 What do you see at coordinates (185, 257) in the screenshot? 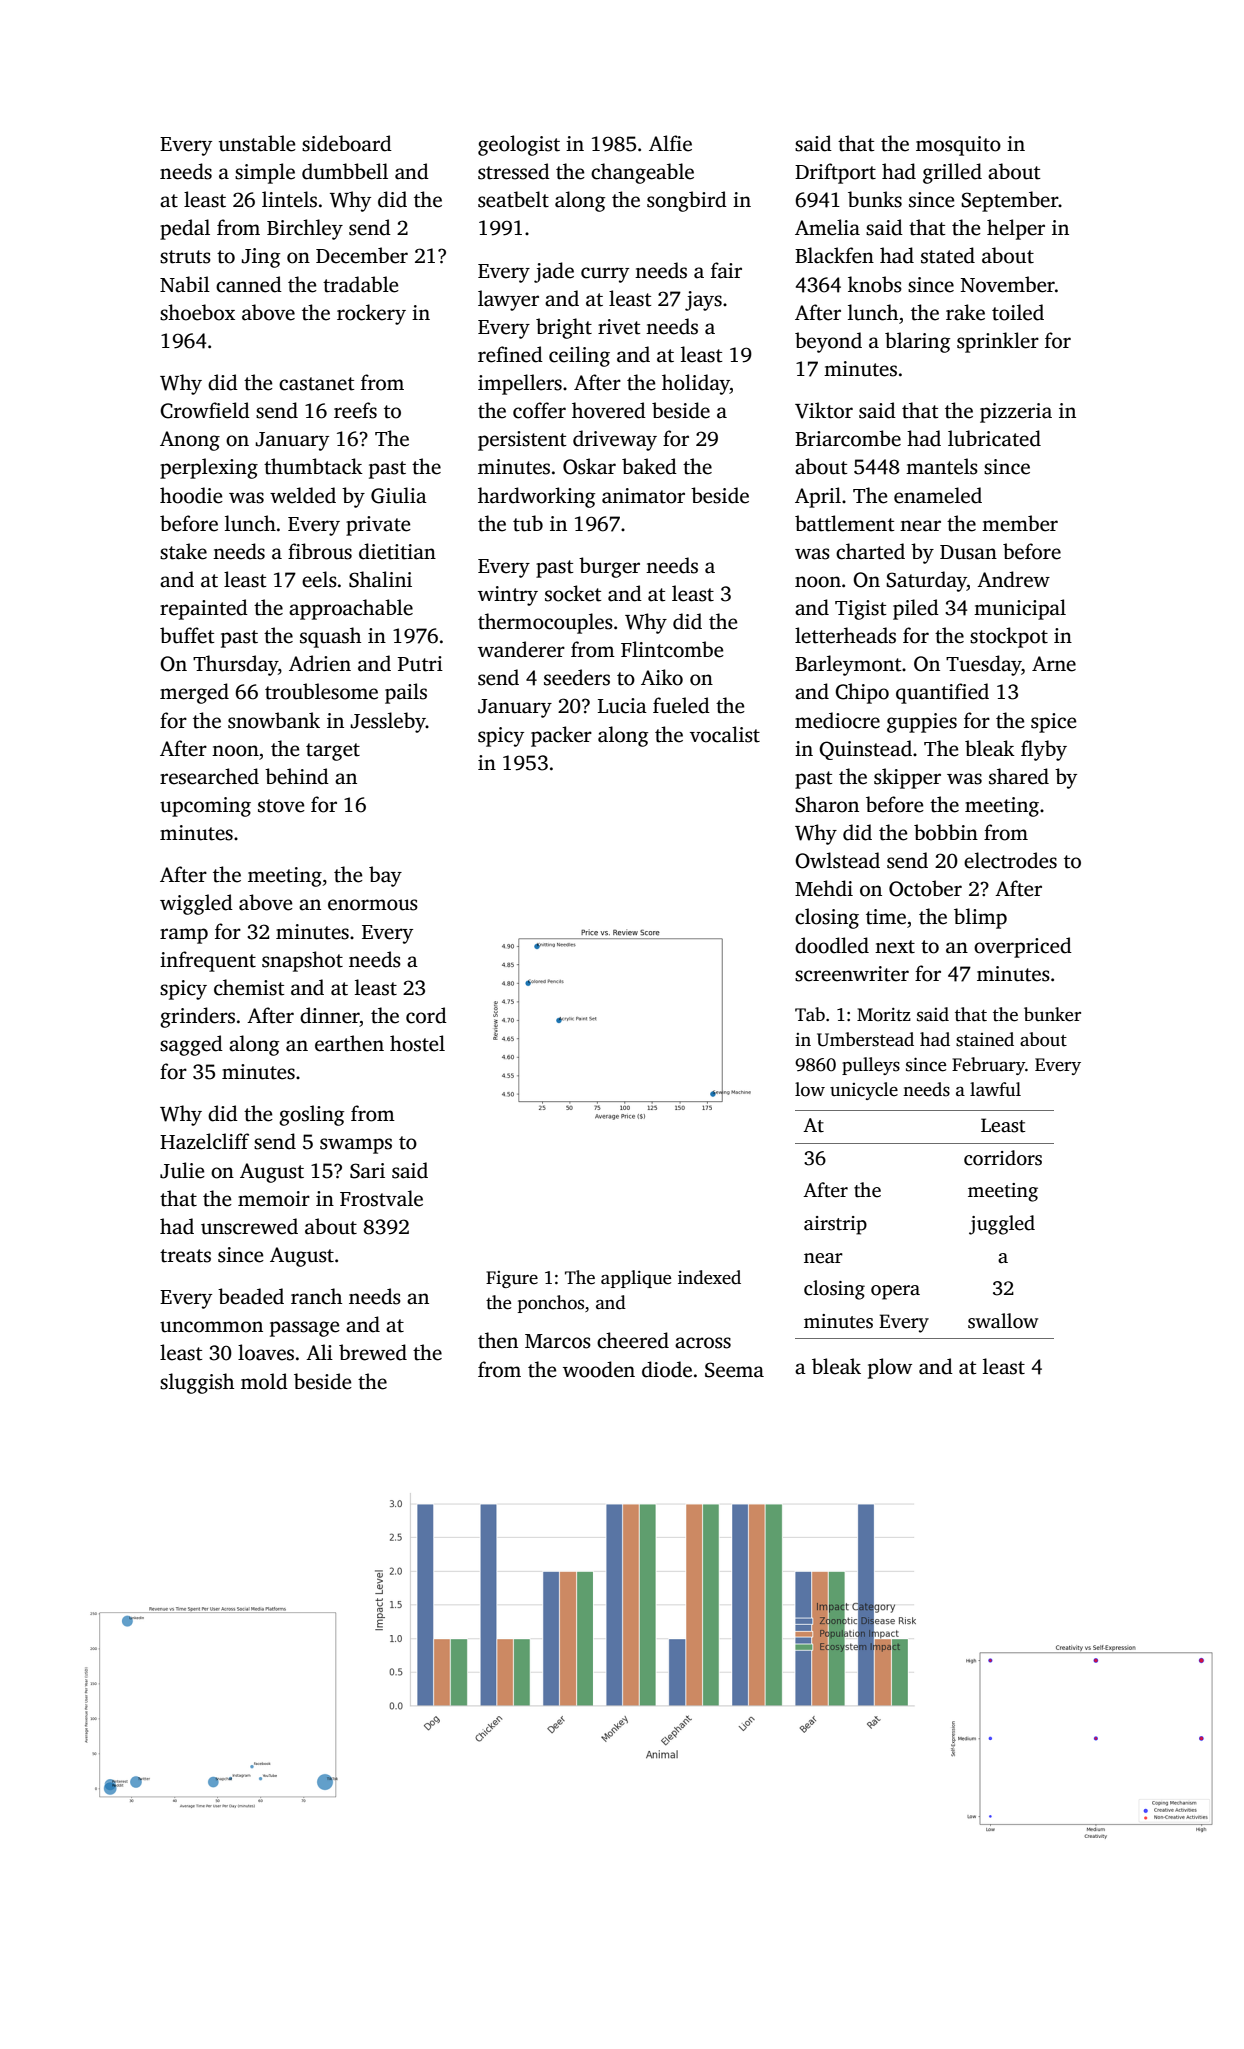
I see `struts` at bounding box center [185, 257].
